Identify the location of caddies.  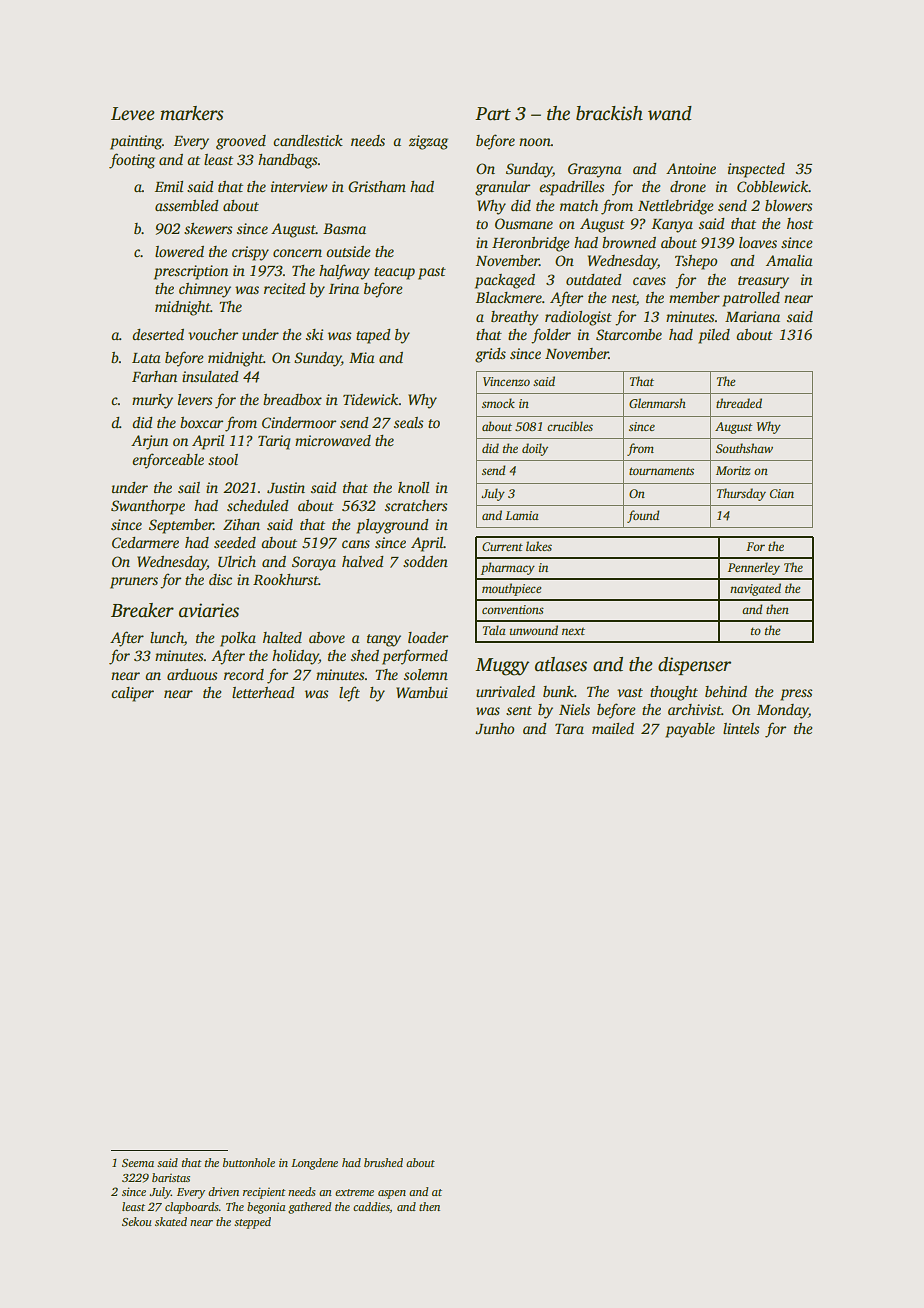
(371, 1207).
